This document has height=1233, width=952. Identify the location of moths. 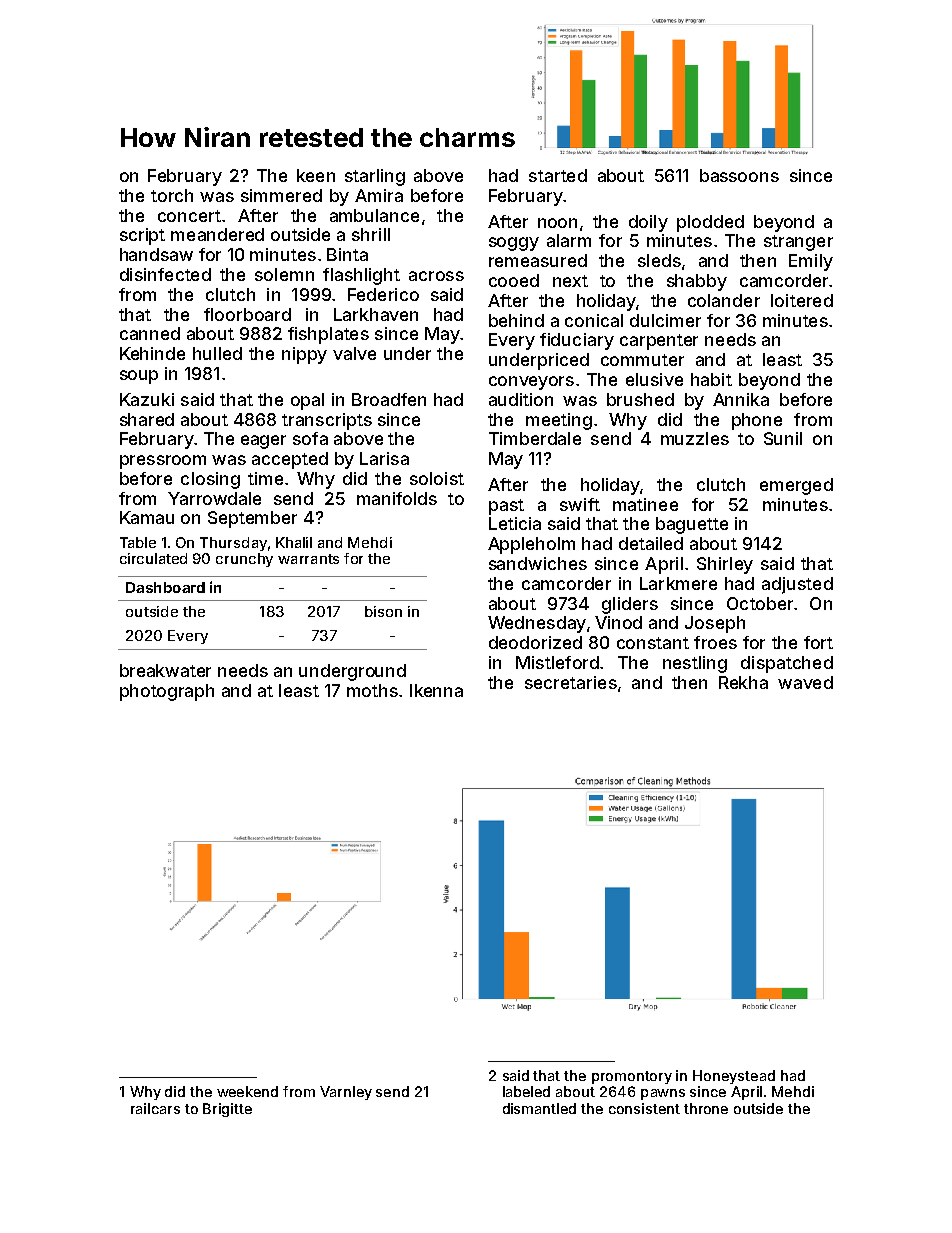
(372, 690).
